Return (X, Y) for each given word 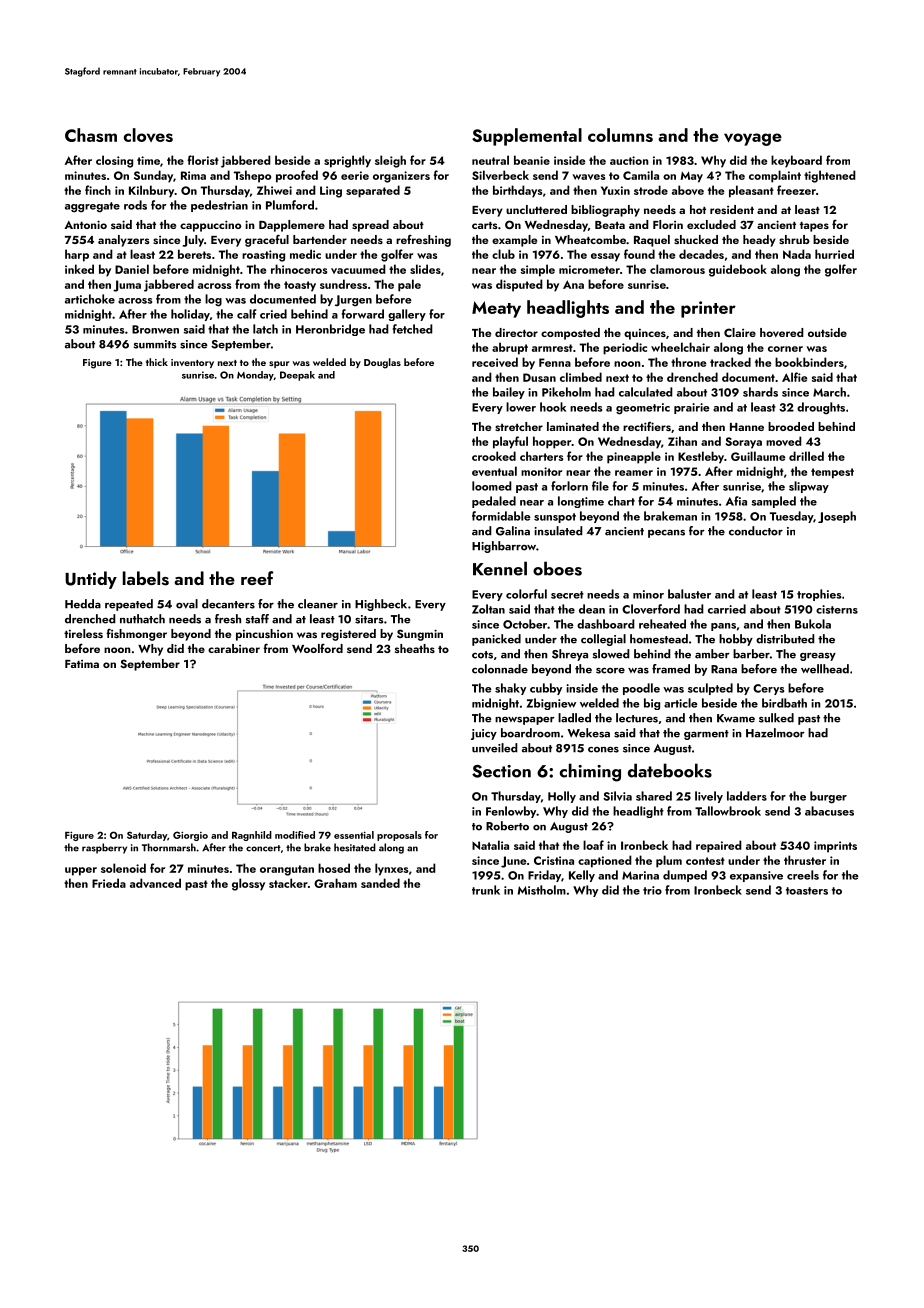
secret (567, 595)
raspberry (104, 848)
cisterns (837, 609)
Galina (513, 531)
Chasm (91, 135)
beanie (532, 160)
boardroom (530, 733)
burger (828, 797)
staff (257, 619)
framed (671, 669)
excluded (711, 224)
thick (157, 362)
